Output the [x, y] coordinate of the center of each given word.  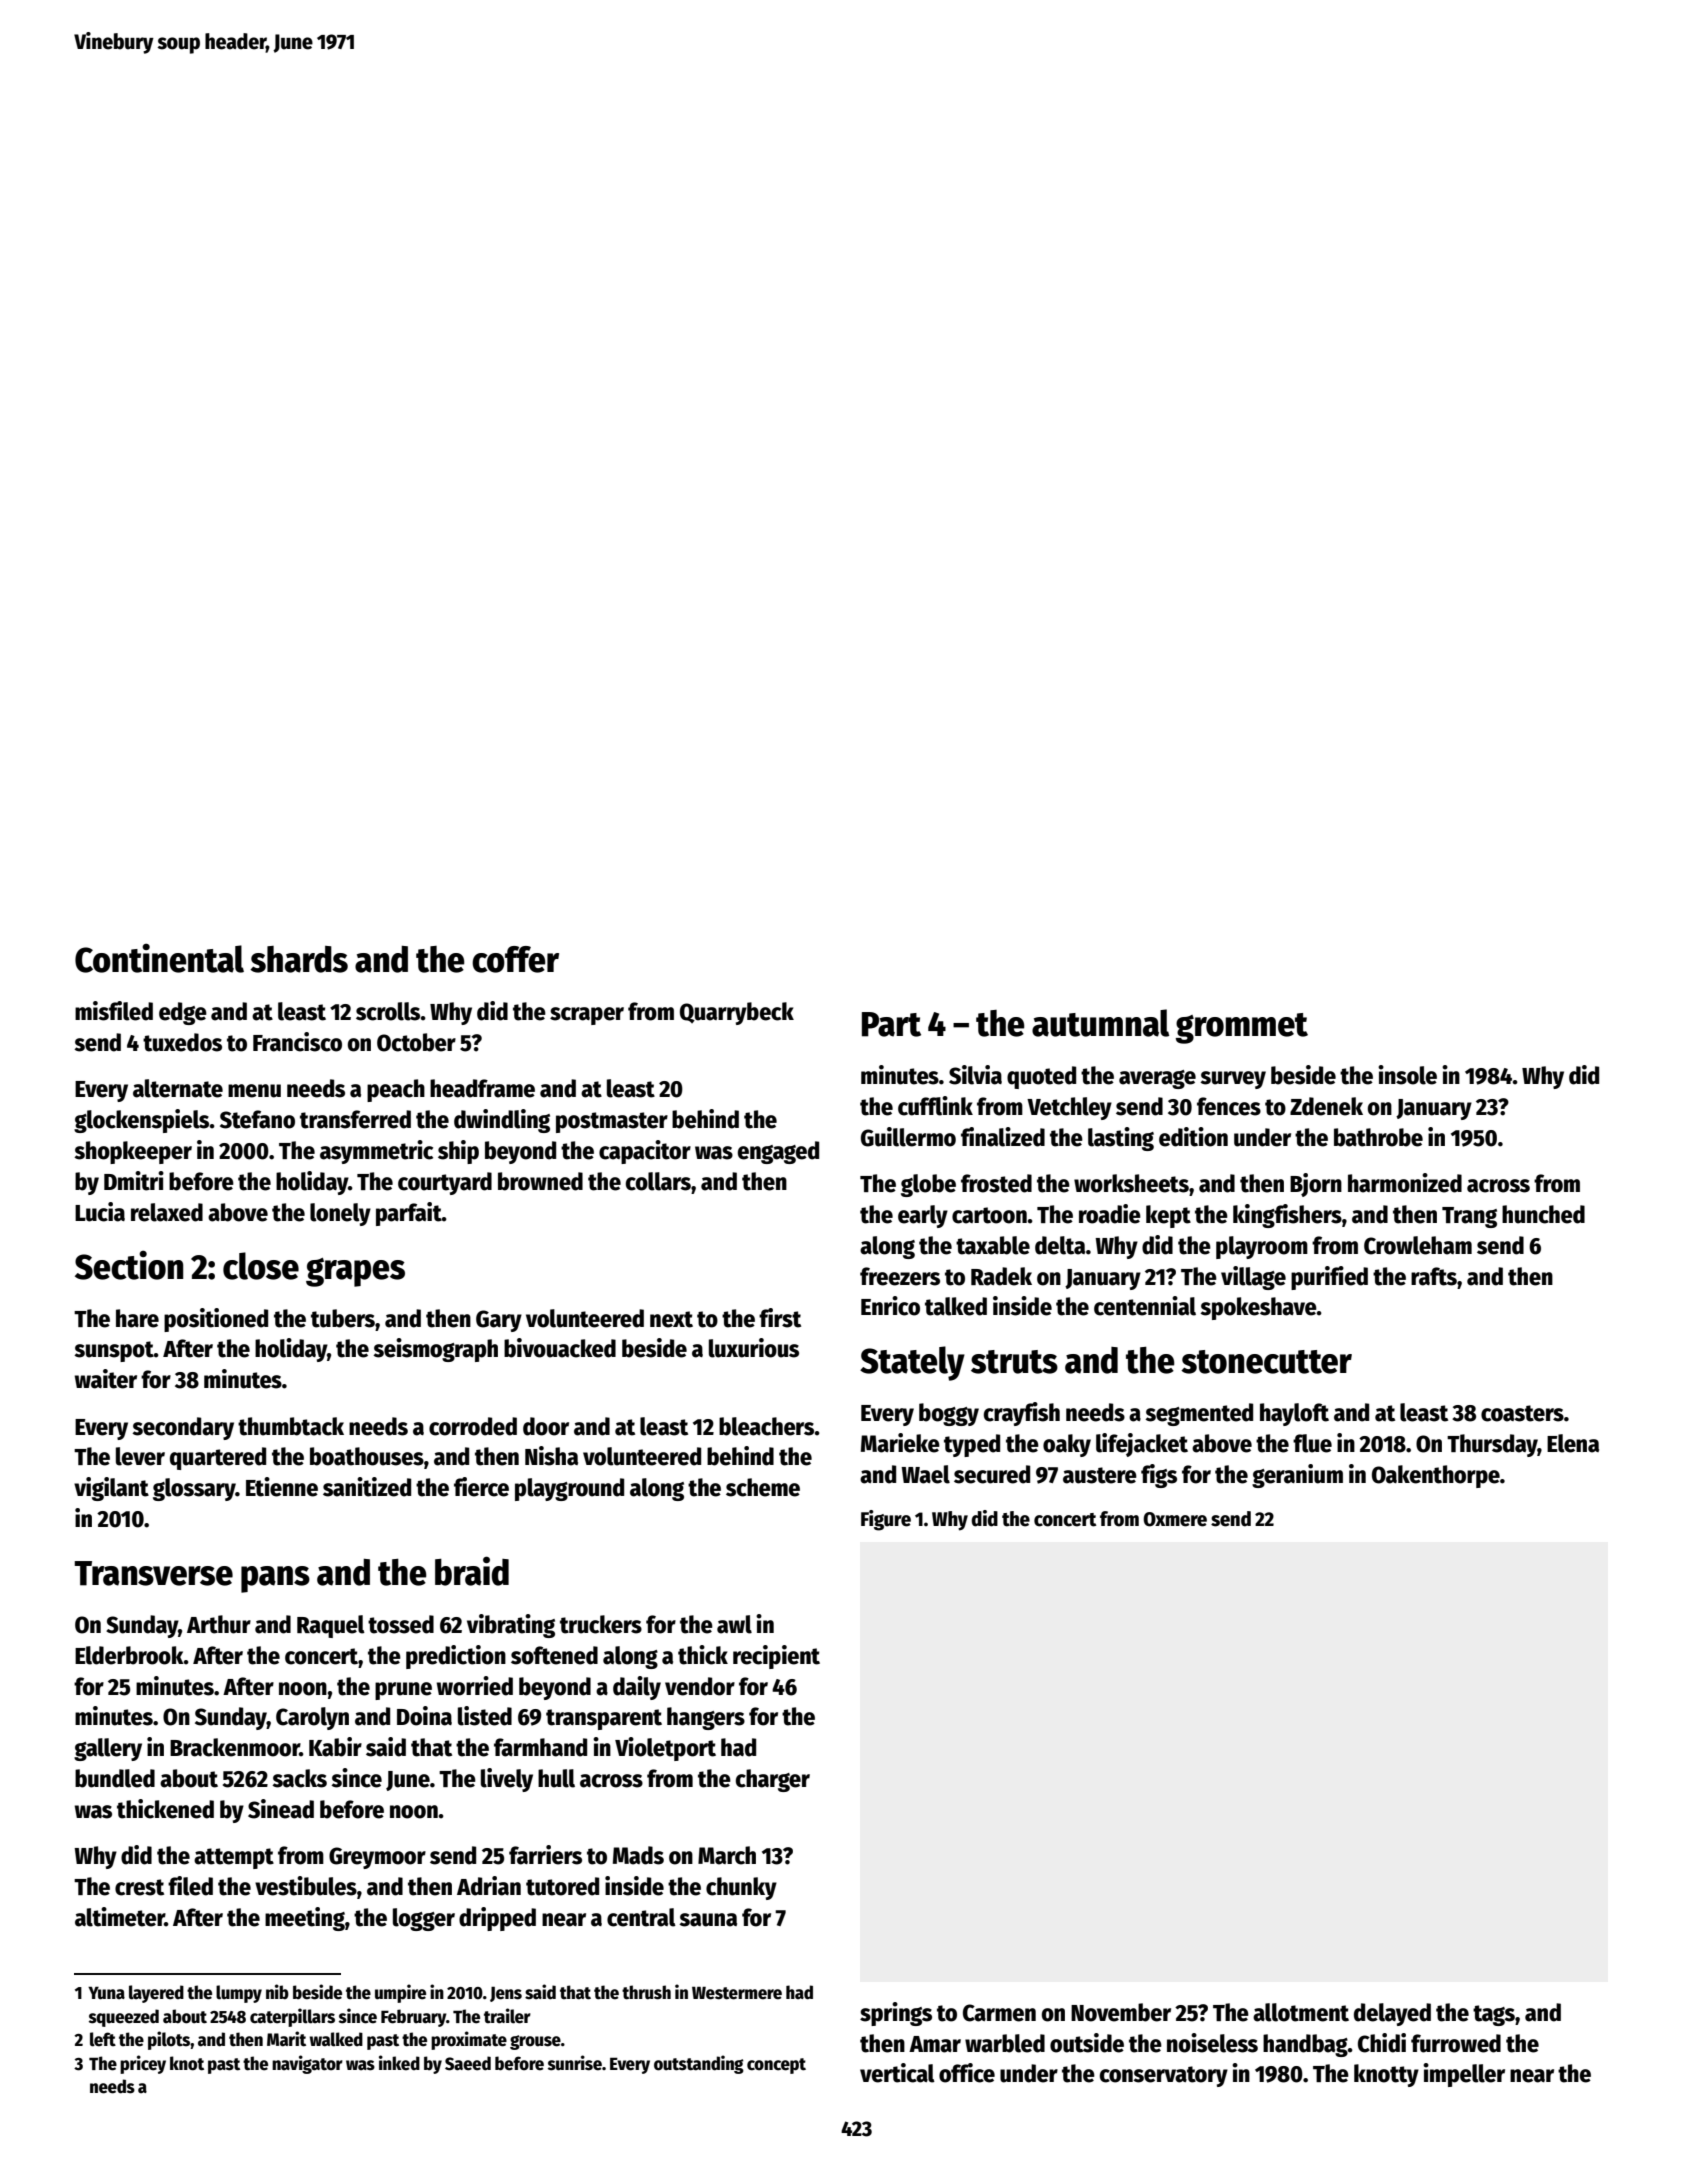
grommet [1242, 1028]
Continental [159, 958]
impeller [1464, 2075]
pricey [143, 2064]
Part [891, 1024]
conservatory [1164, 2076]
